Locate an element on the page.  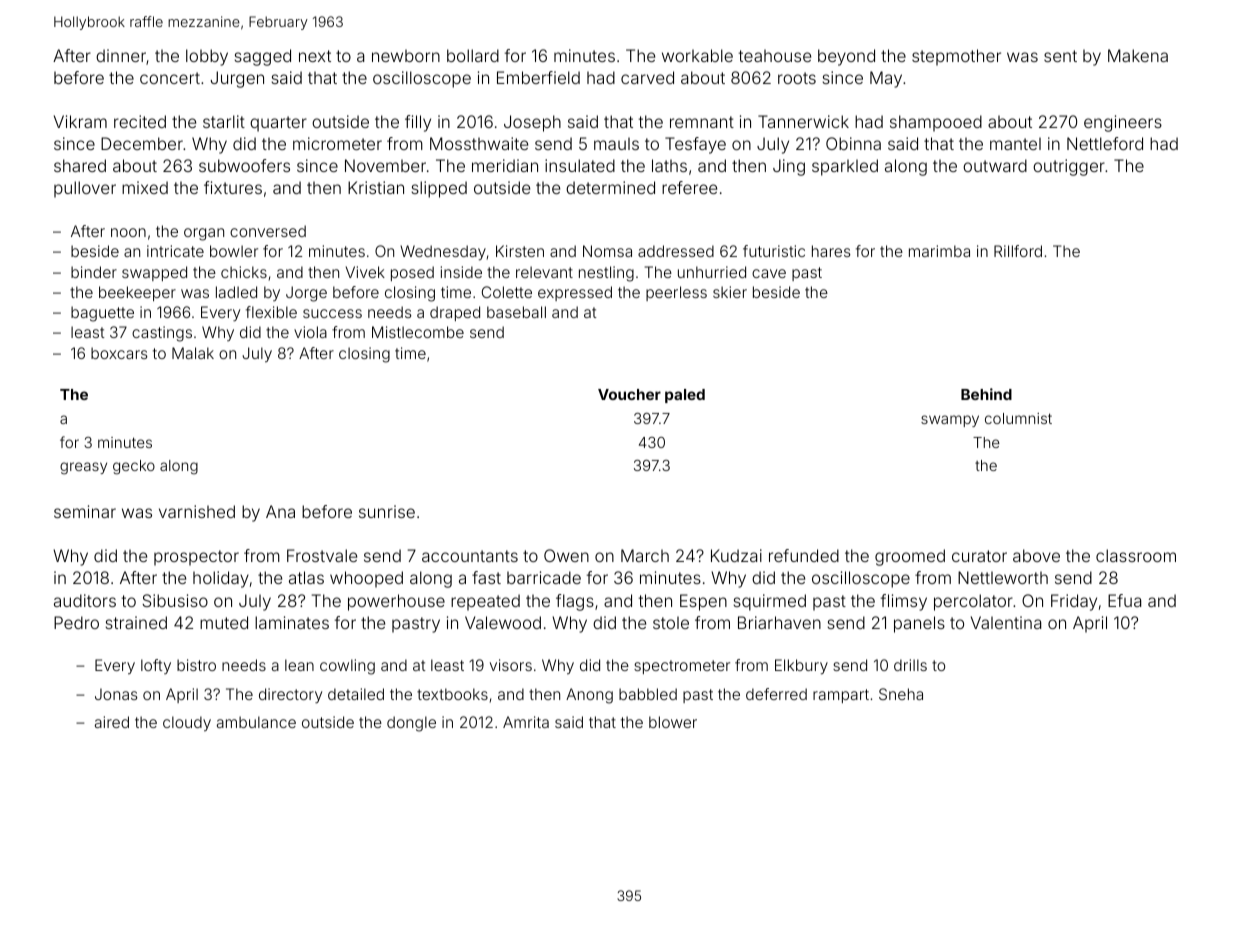
greasy is located at coordinates (83, 468).
